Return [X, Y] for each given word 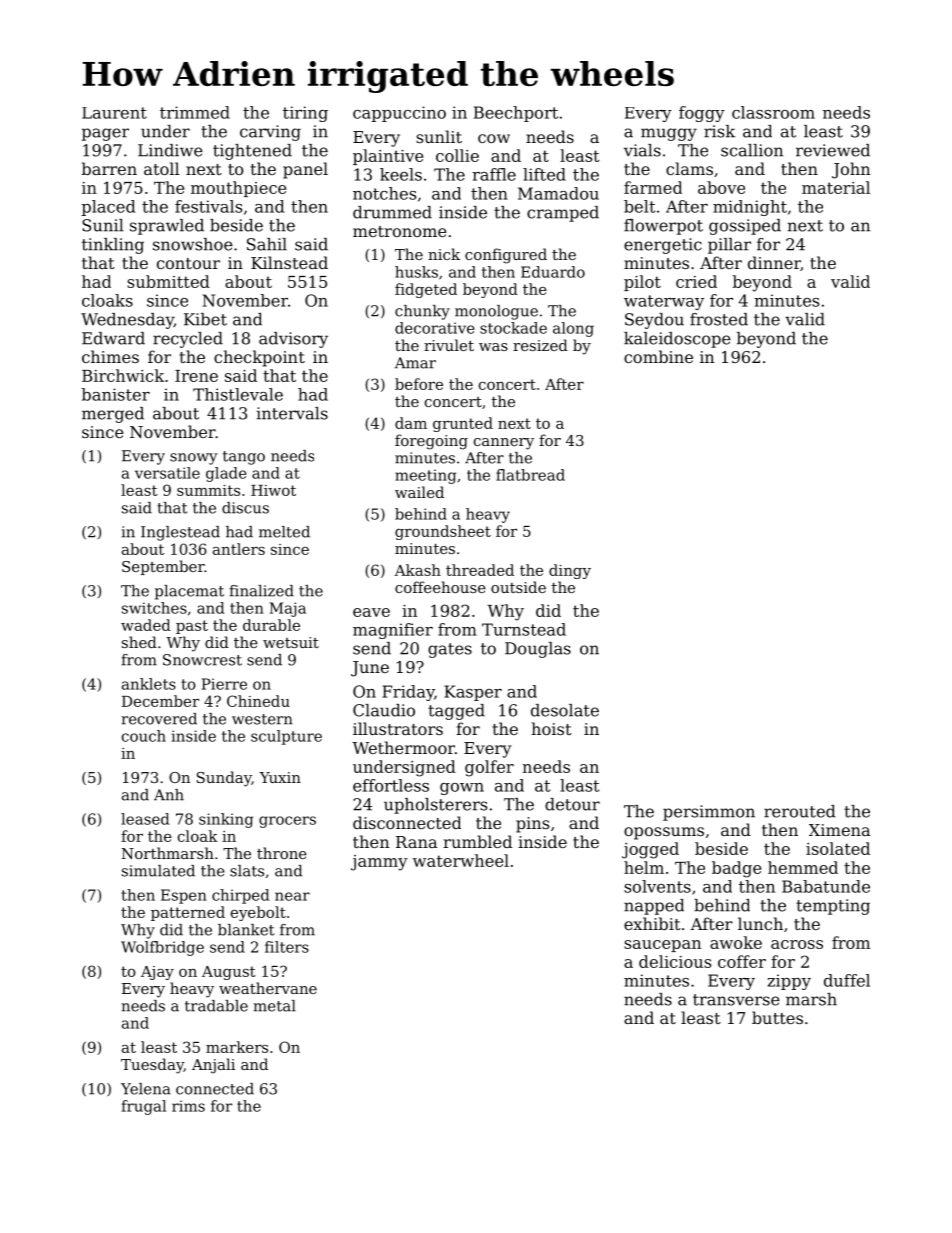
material [836, 187]
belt [639, 206]
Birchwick [123, 375]
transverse [736, 1000]
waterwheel [461, 860]
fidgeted [426, 290]
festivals [208, 206]
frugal [144, 1107]
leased [145, 819]
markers [237, 1047]
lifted [544, 174]
